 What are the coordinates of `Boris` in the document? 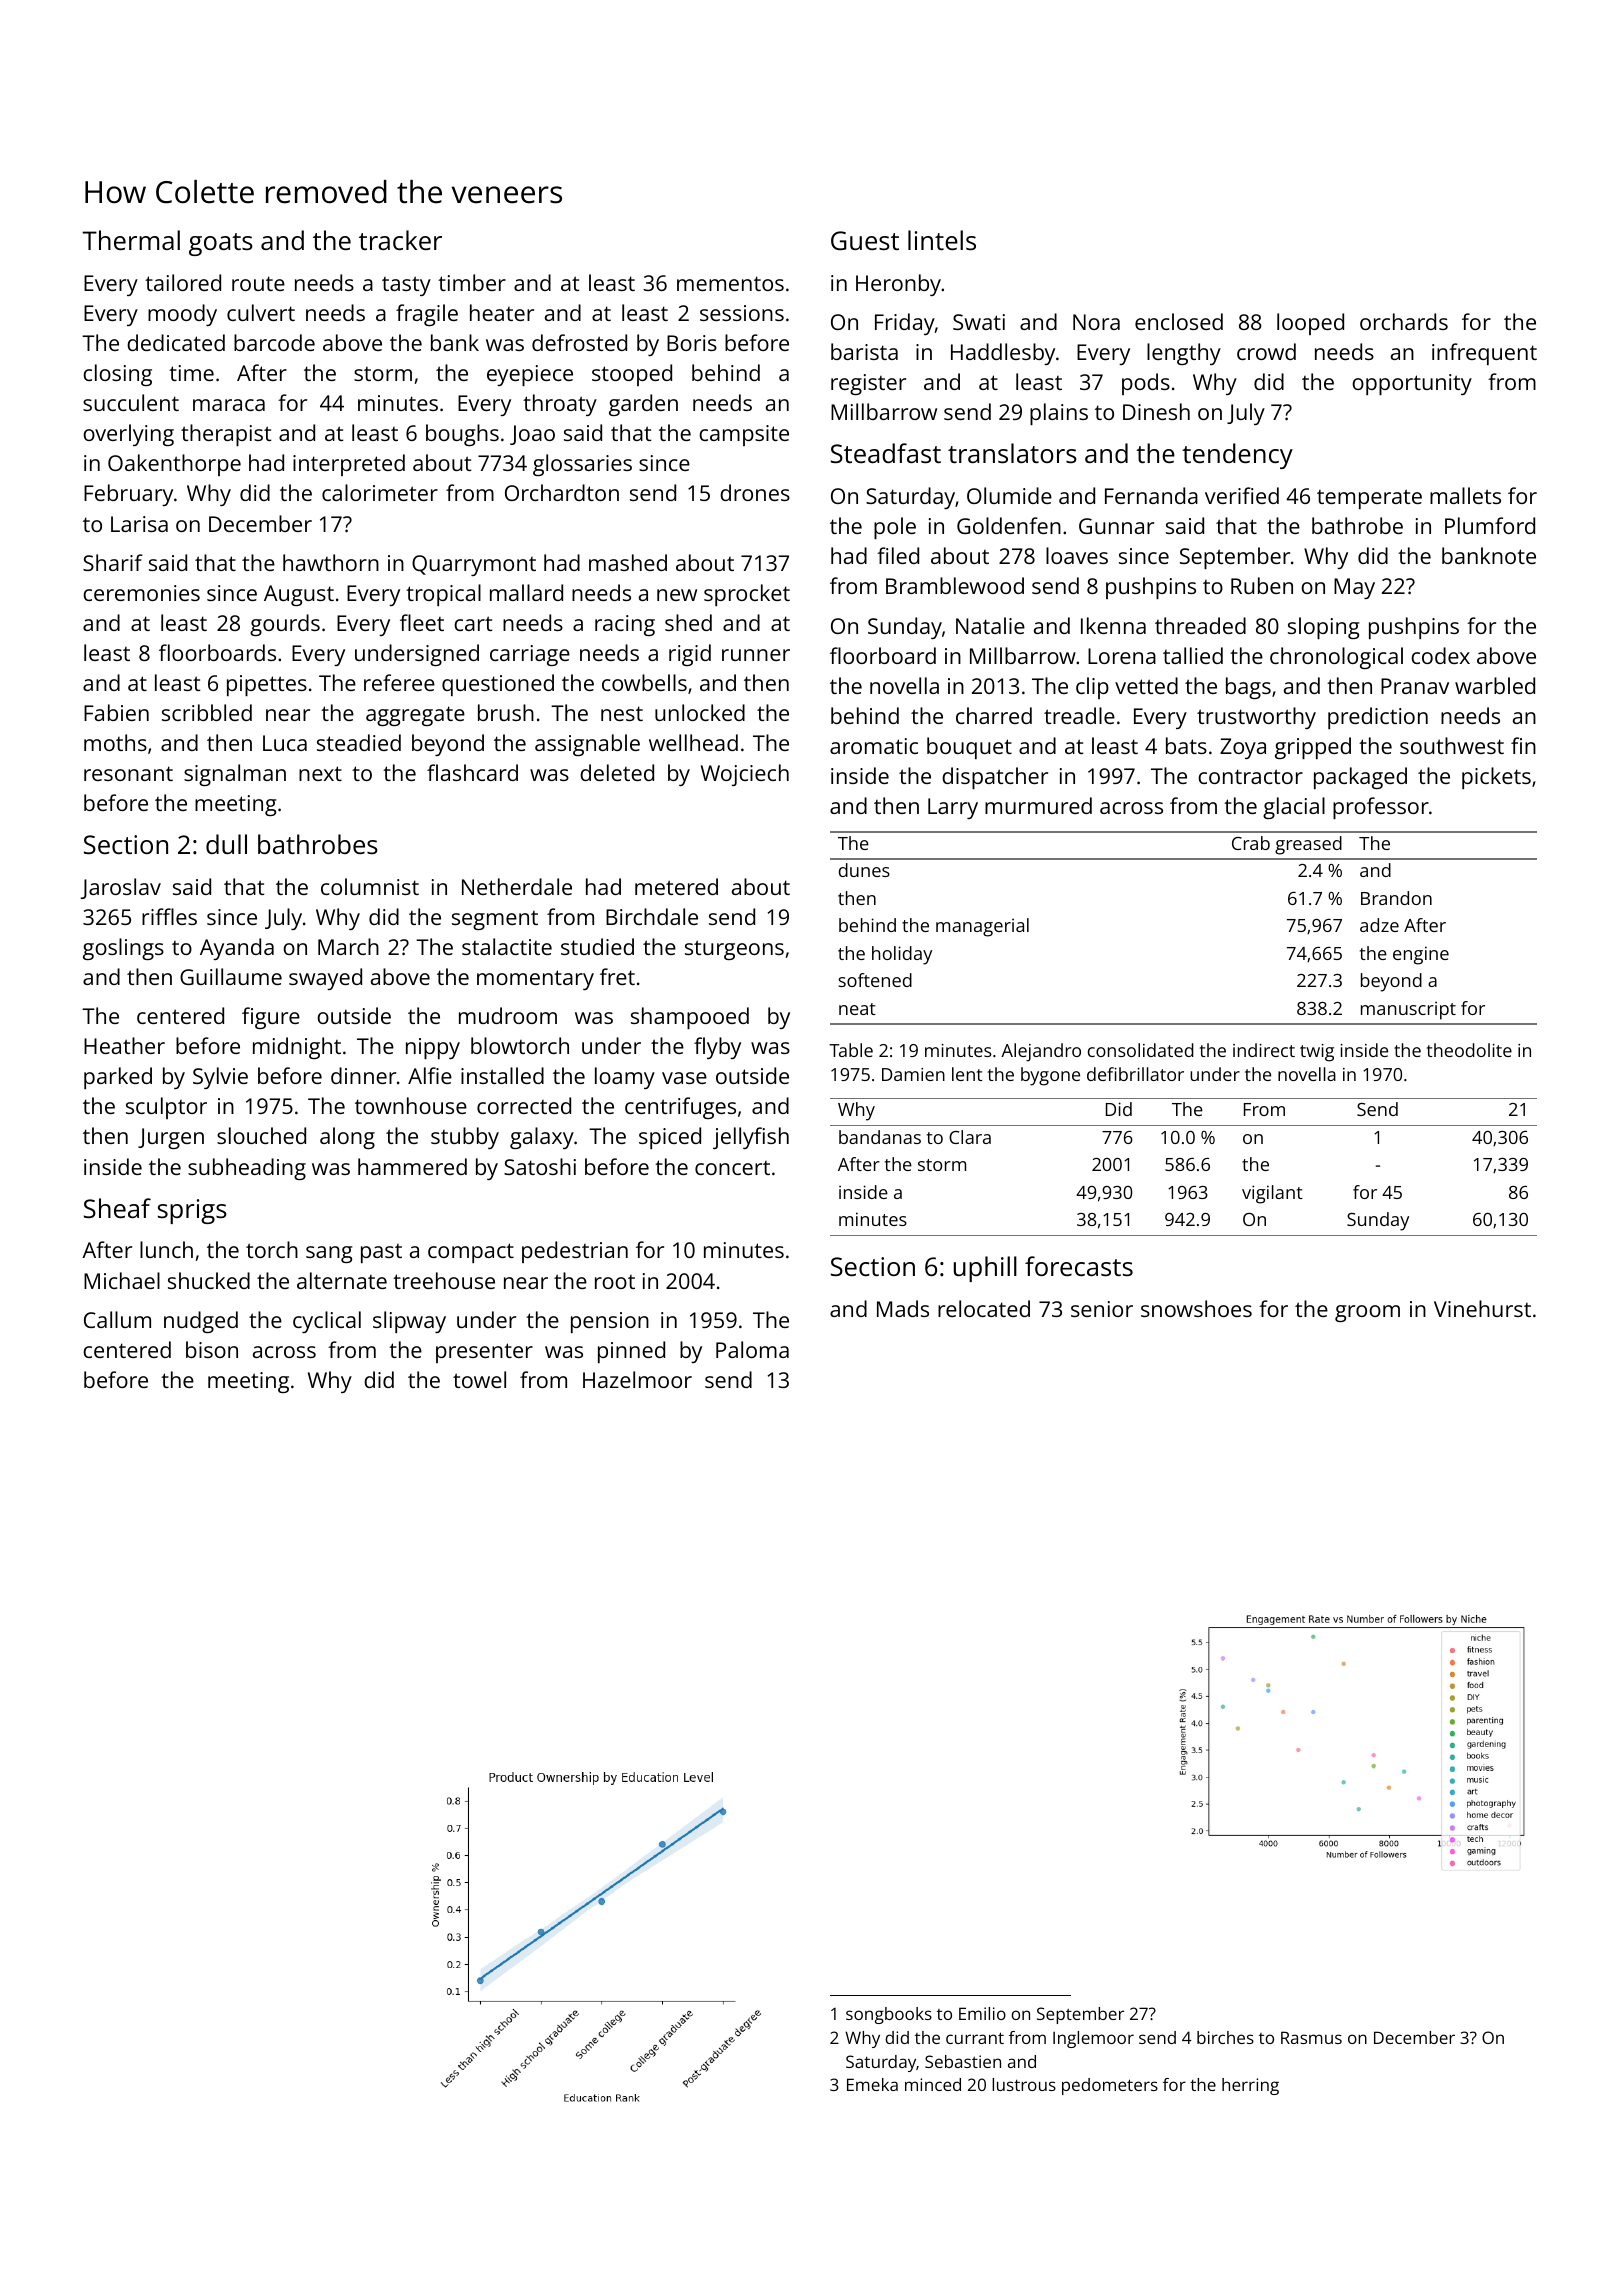 It's located at (692, 343).
